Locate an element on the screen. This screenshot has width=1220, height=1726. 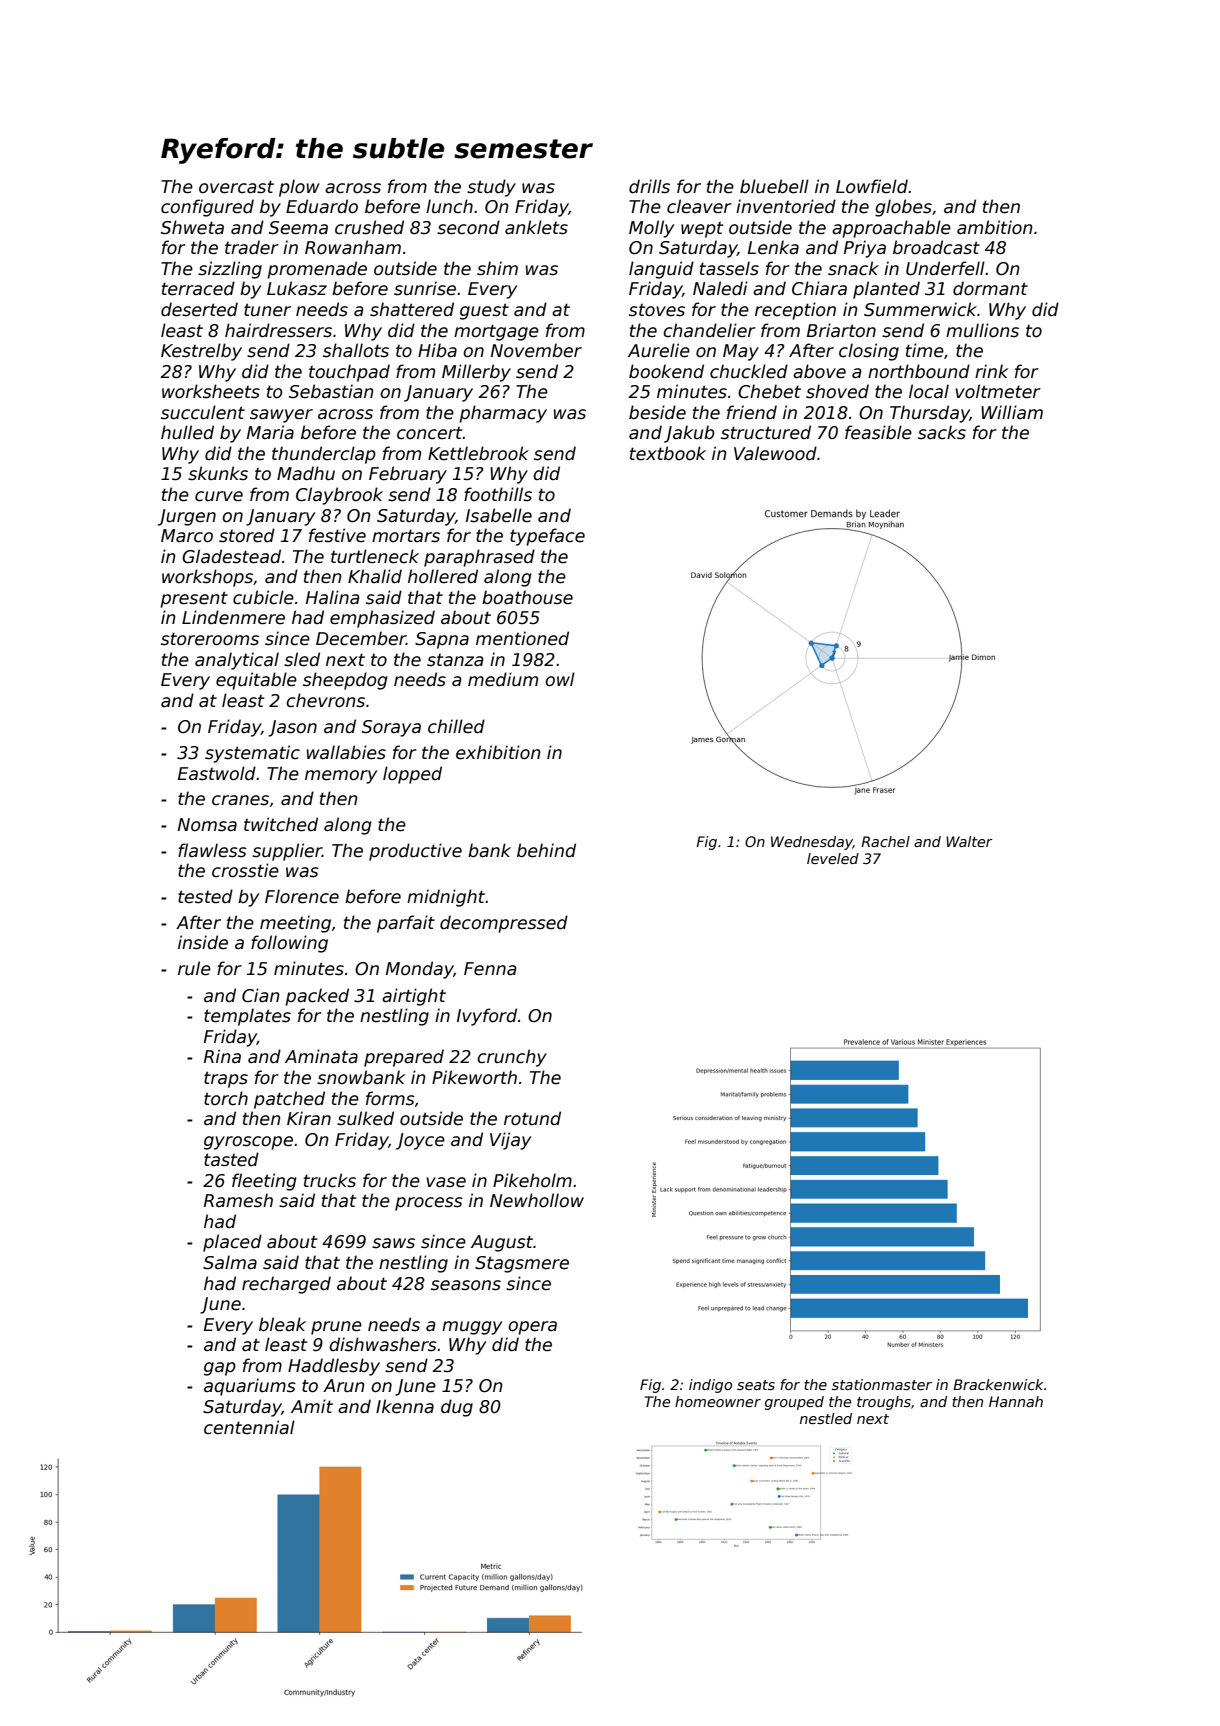
cubicle is located at coordinates (263, 597).
